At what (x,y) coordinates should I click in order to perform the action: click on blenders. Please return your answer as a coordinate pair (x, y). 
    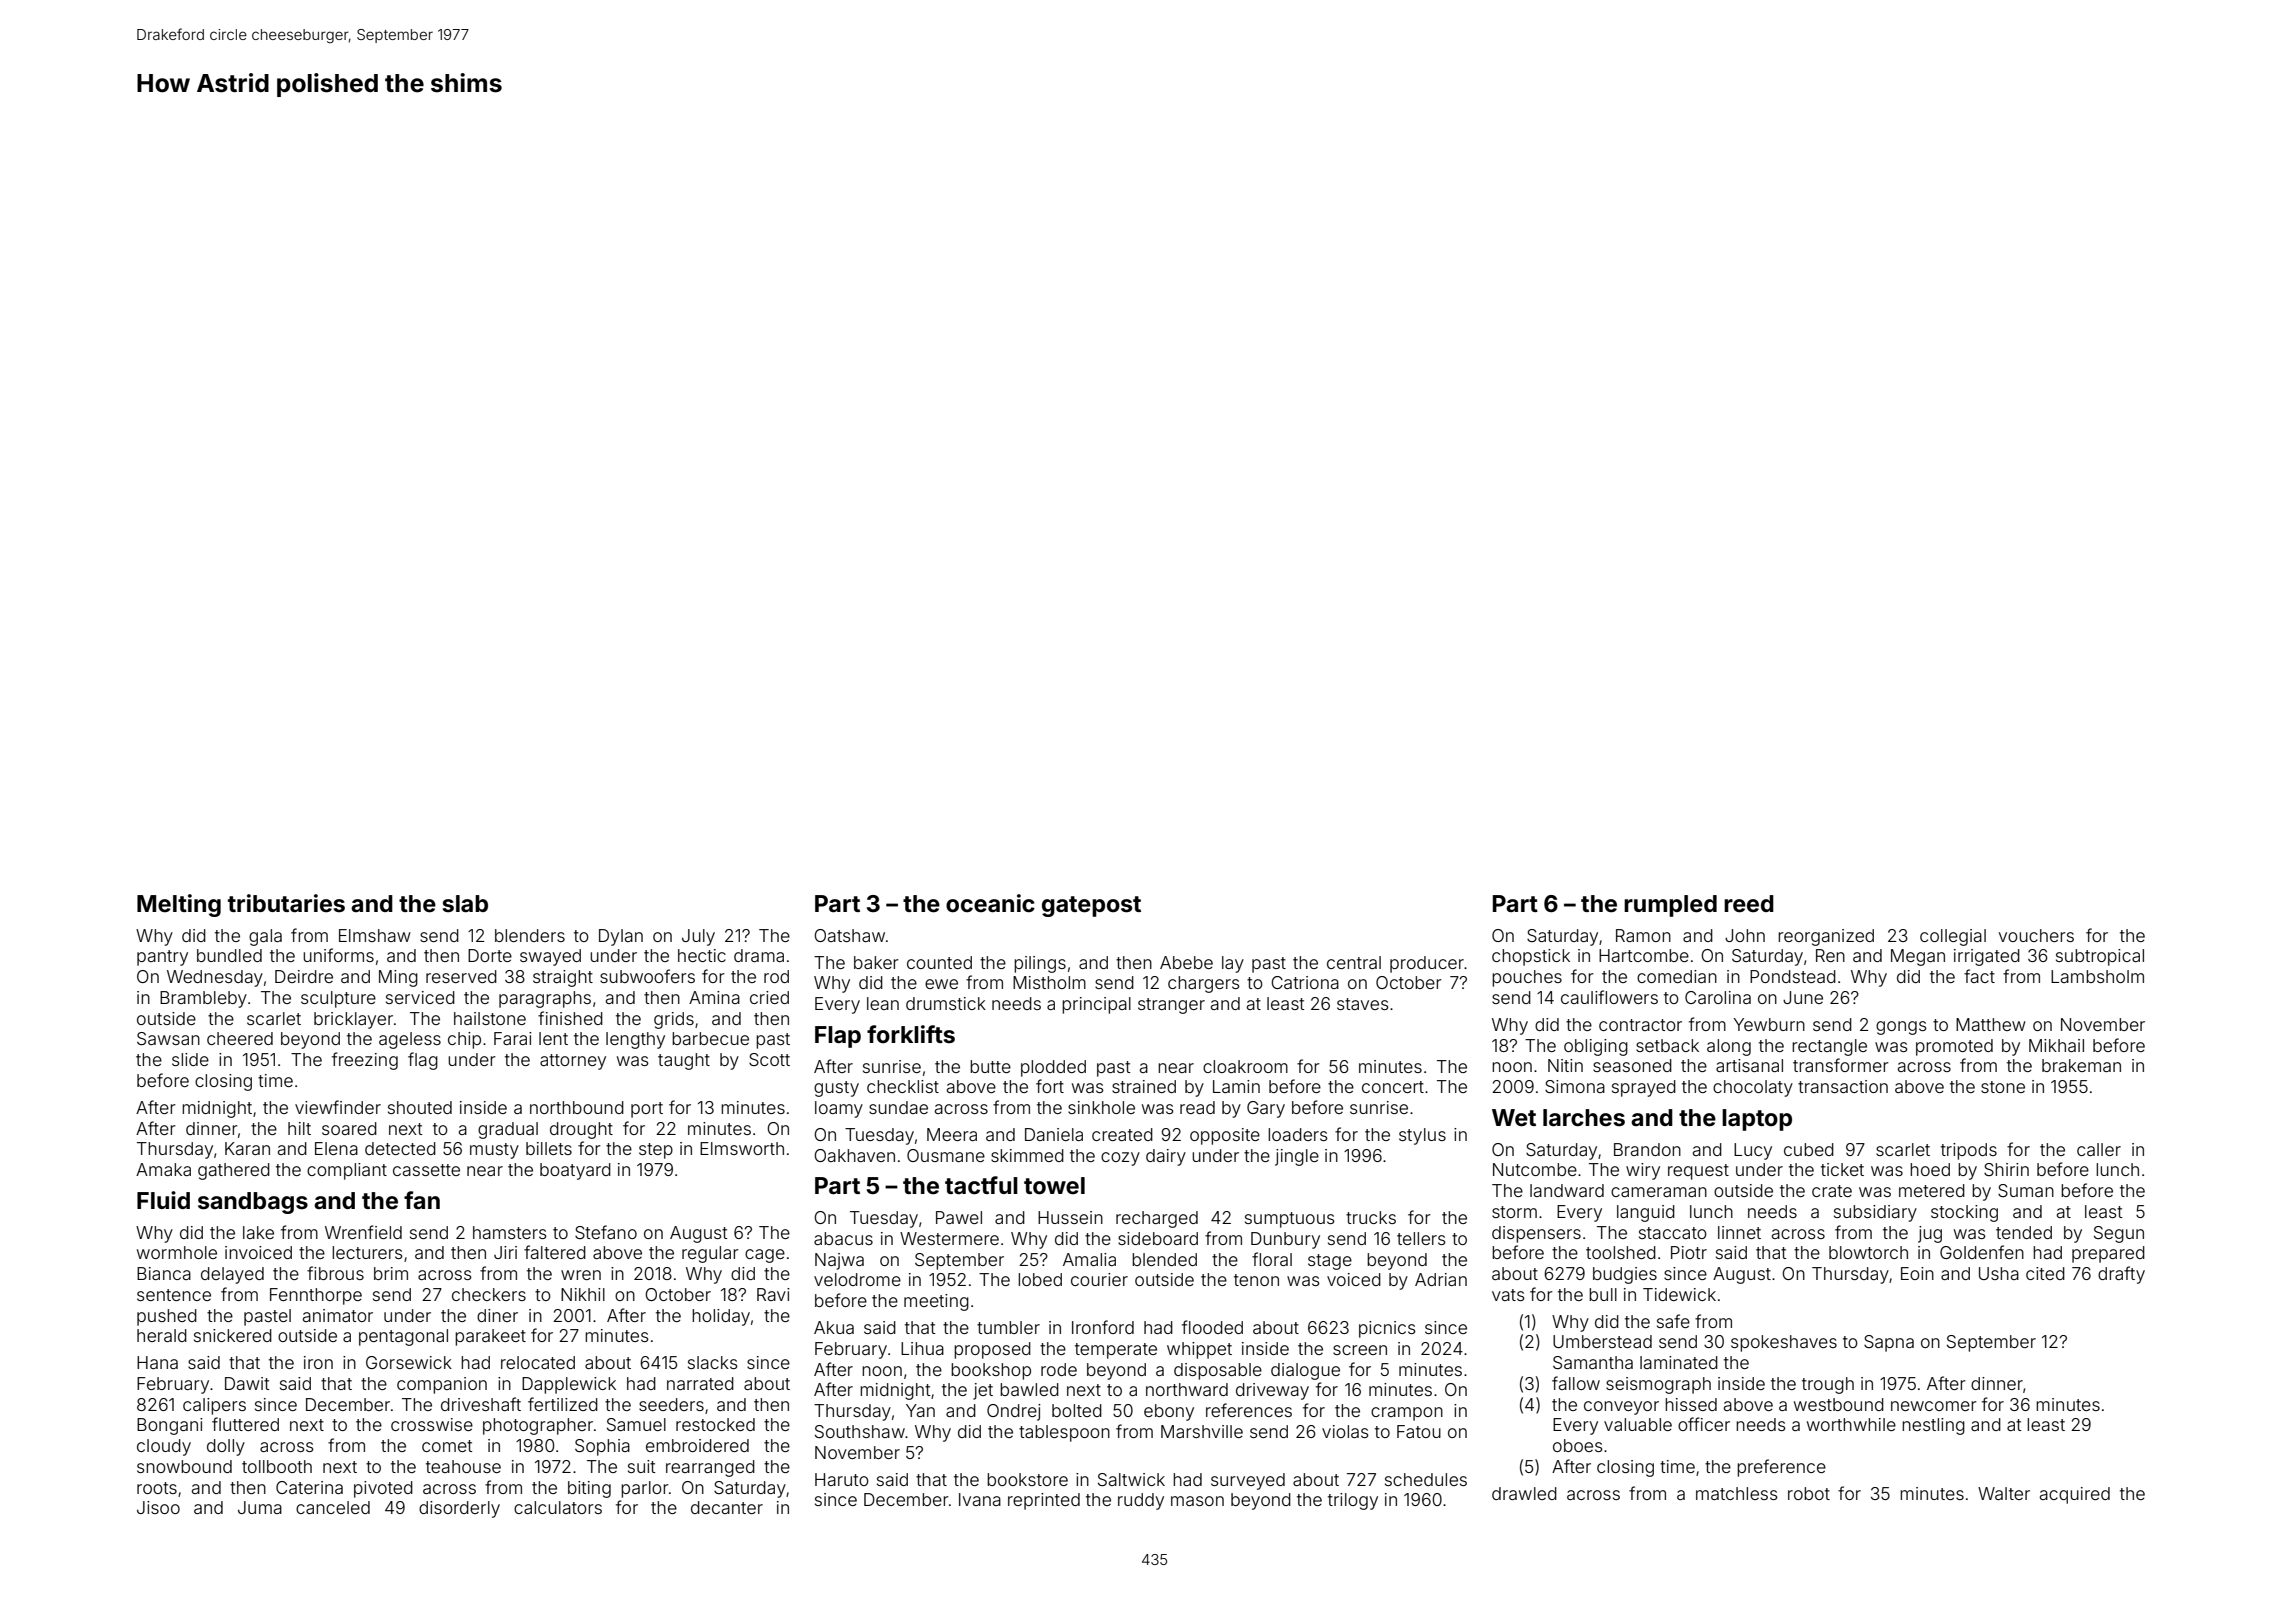
    Looking at the image, I should click on (530, 935).
